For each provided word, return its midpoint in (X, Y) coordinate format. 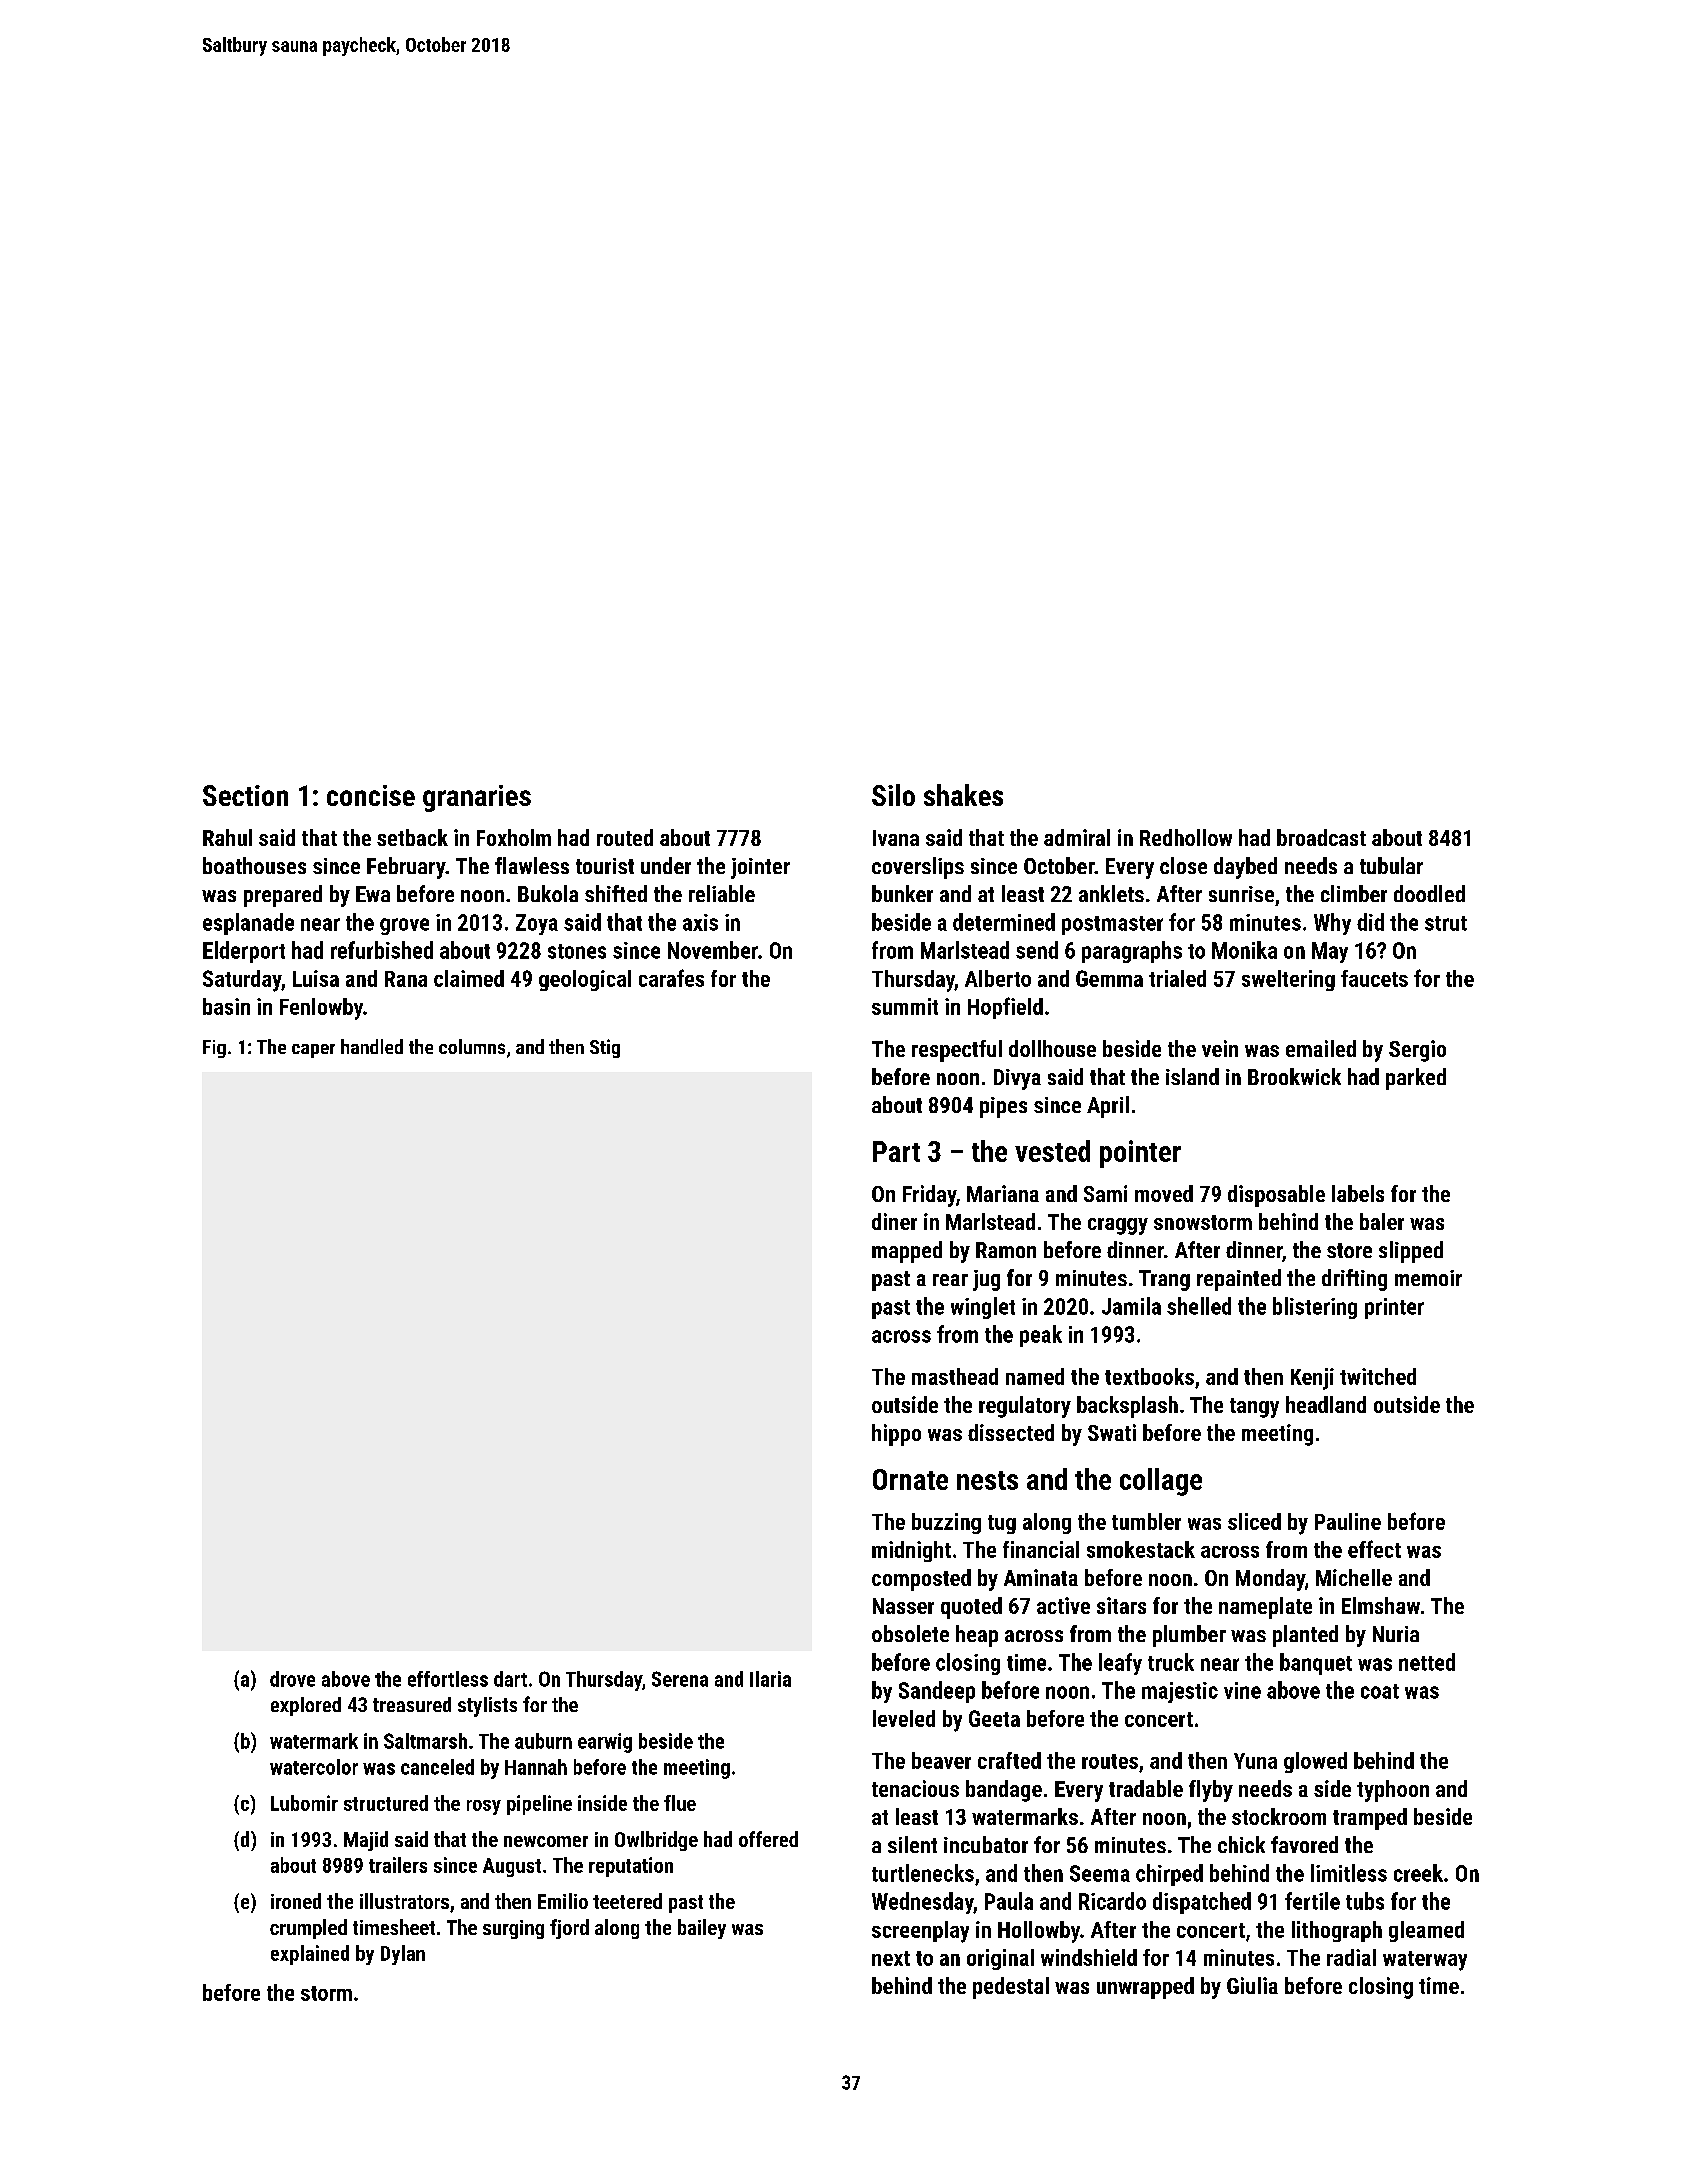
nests (987, 1480)
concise (371, 795)
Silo (893, 795)
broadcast (1321, 837)
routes (1110, 1761)
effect (1374, 1549)
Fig (214, 1049)
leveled (904, 1718)
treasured (412, 1704)
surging (513, 1929)
